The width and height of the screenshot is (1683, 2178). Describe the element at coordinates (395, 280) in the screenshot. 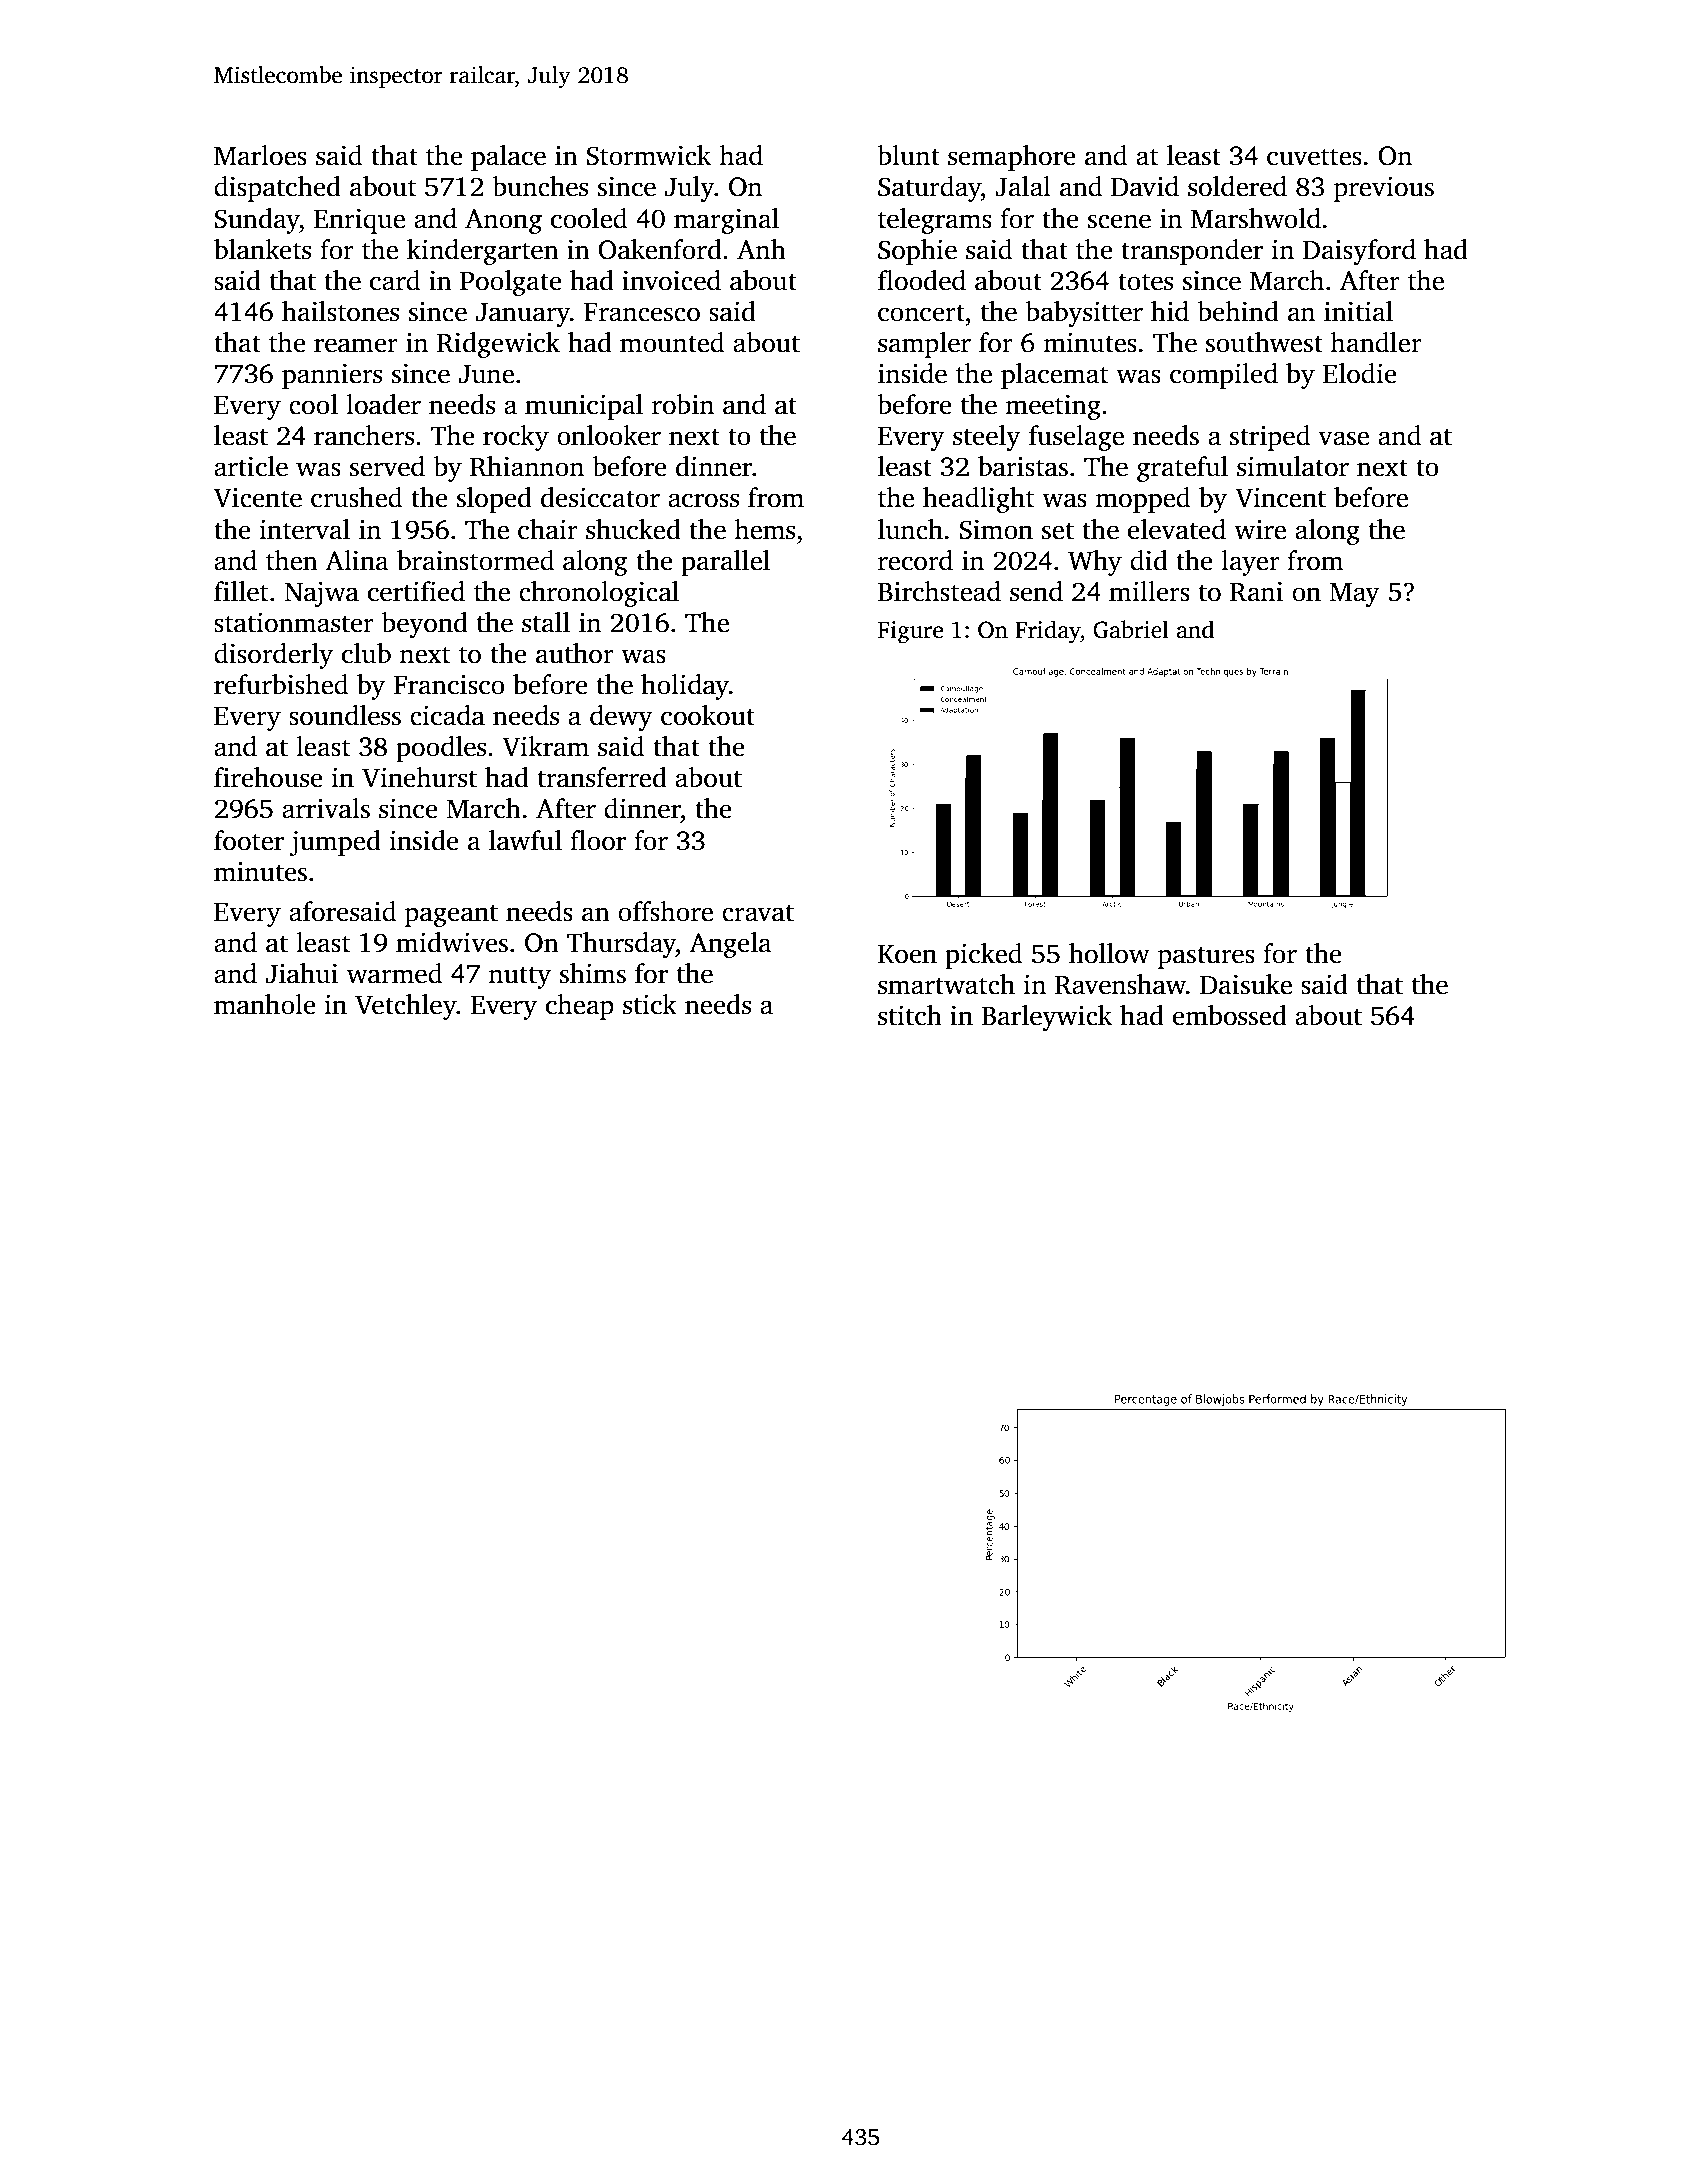

I see `card` at that location.
